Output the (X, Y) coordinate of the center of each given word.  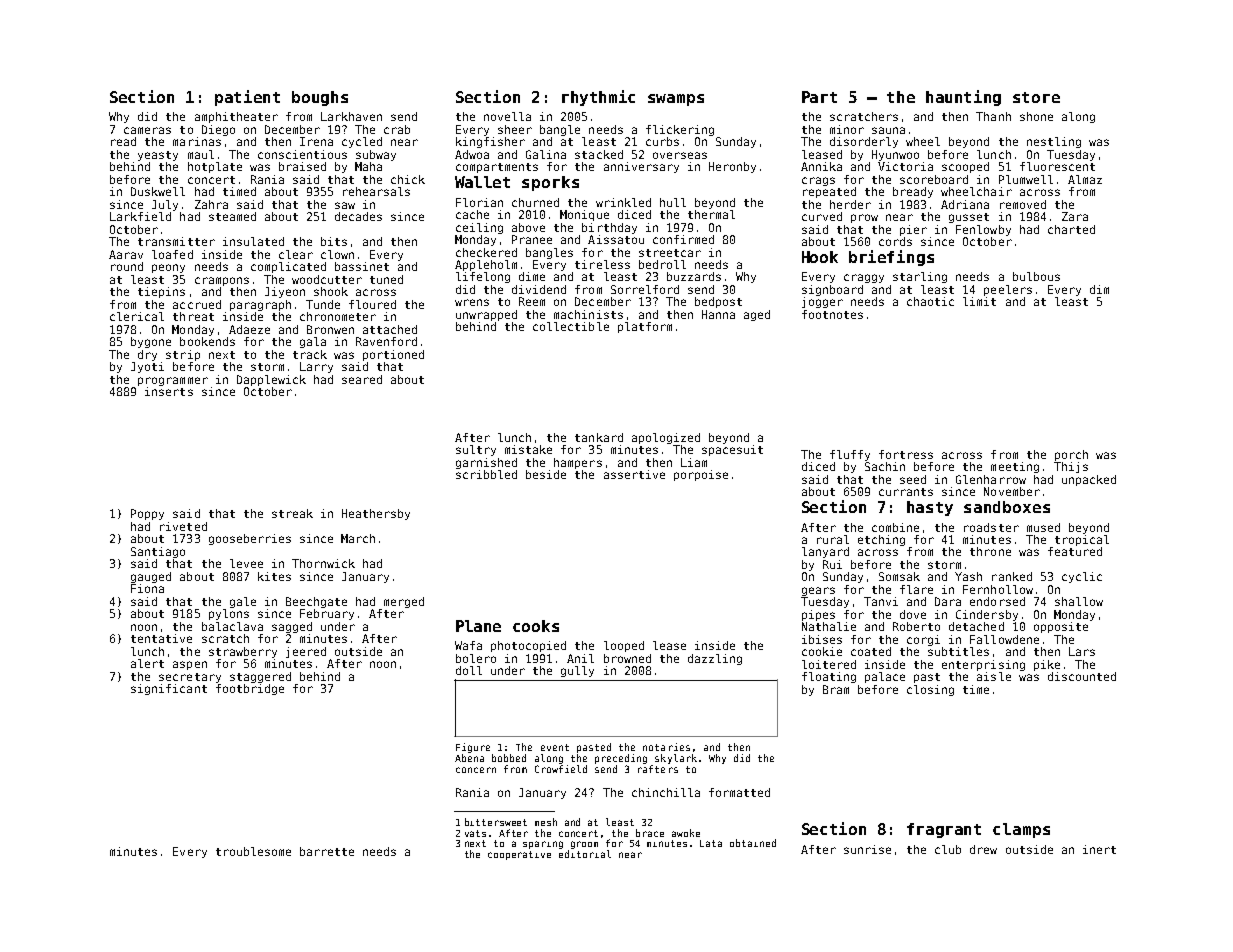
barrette (327, 851)
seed (913, 479)
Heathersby (376, 514)
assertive (634, 474)
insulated (253, 241)
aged (757, 315)
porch (1071, 455)
